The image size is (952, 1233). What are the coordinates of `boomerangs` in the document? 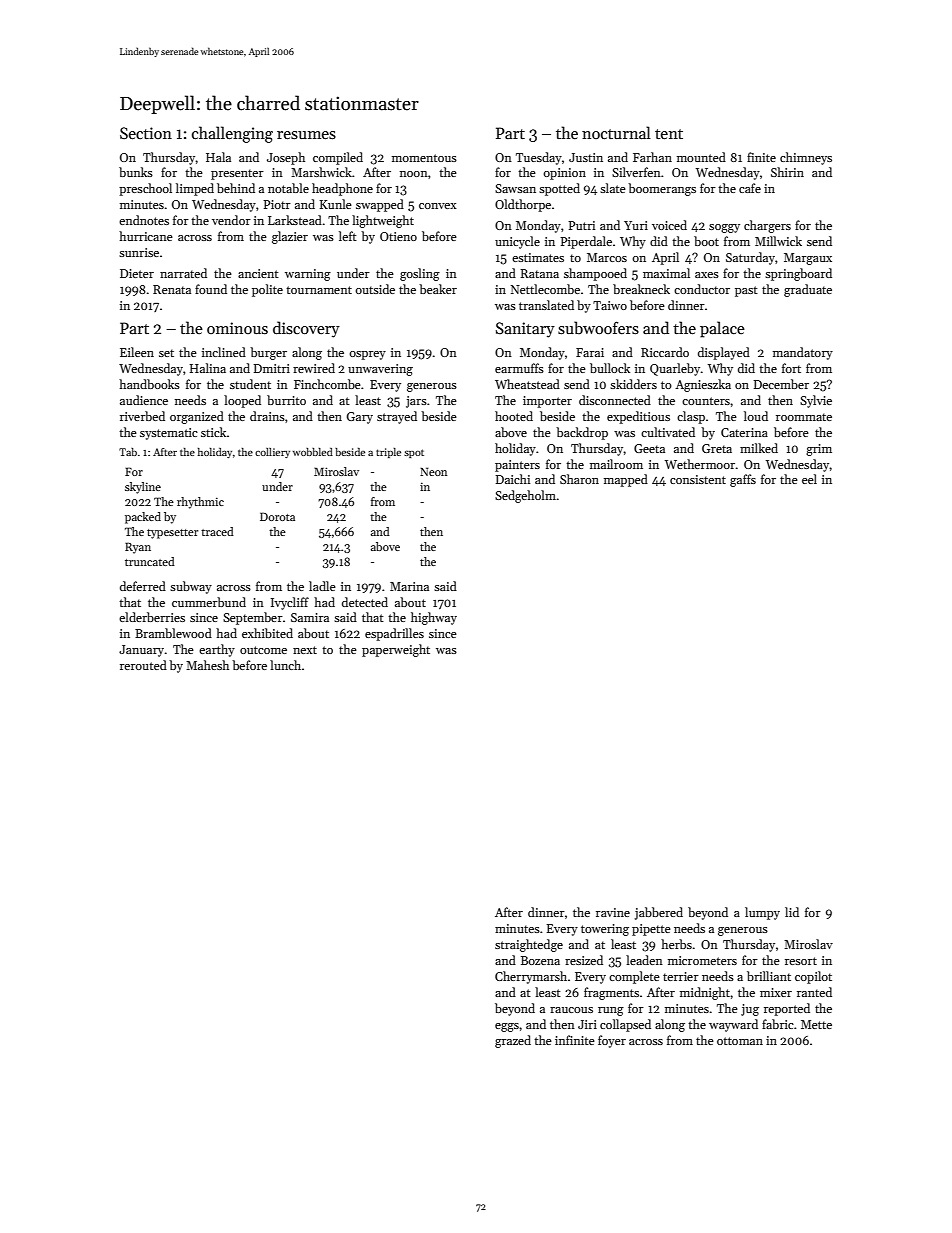 It's located at (662, 189).
